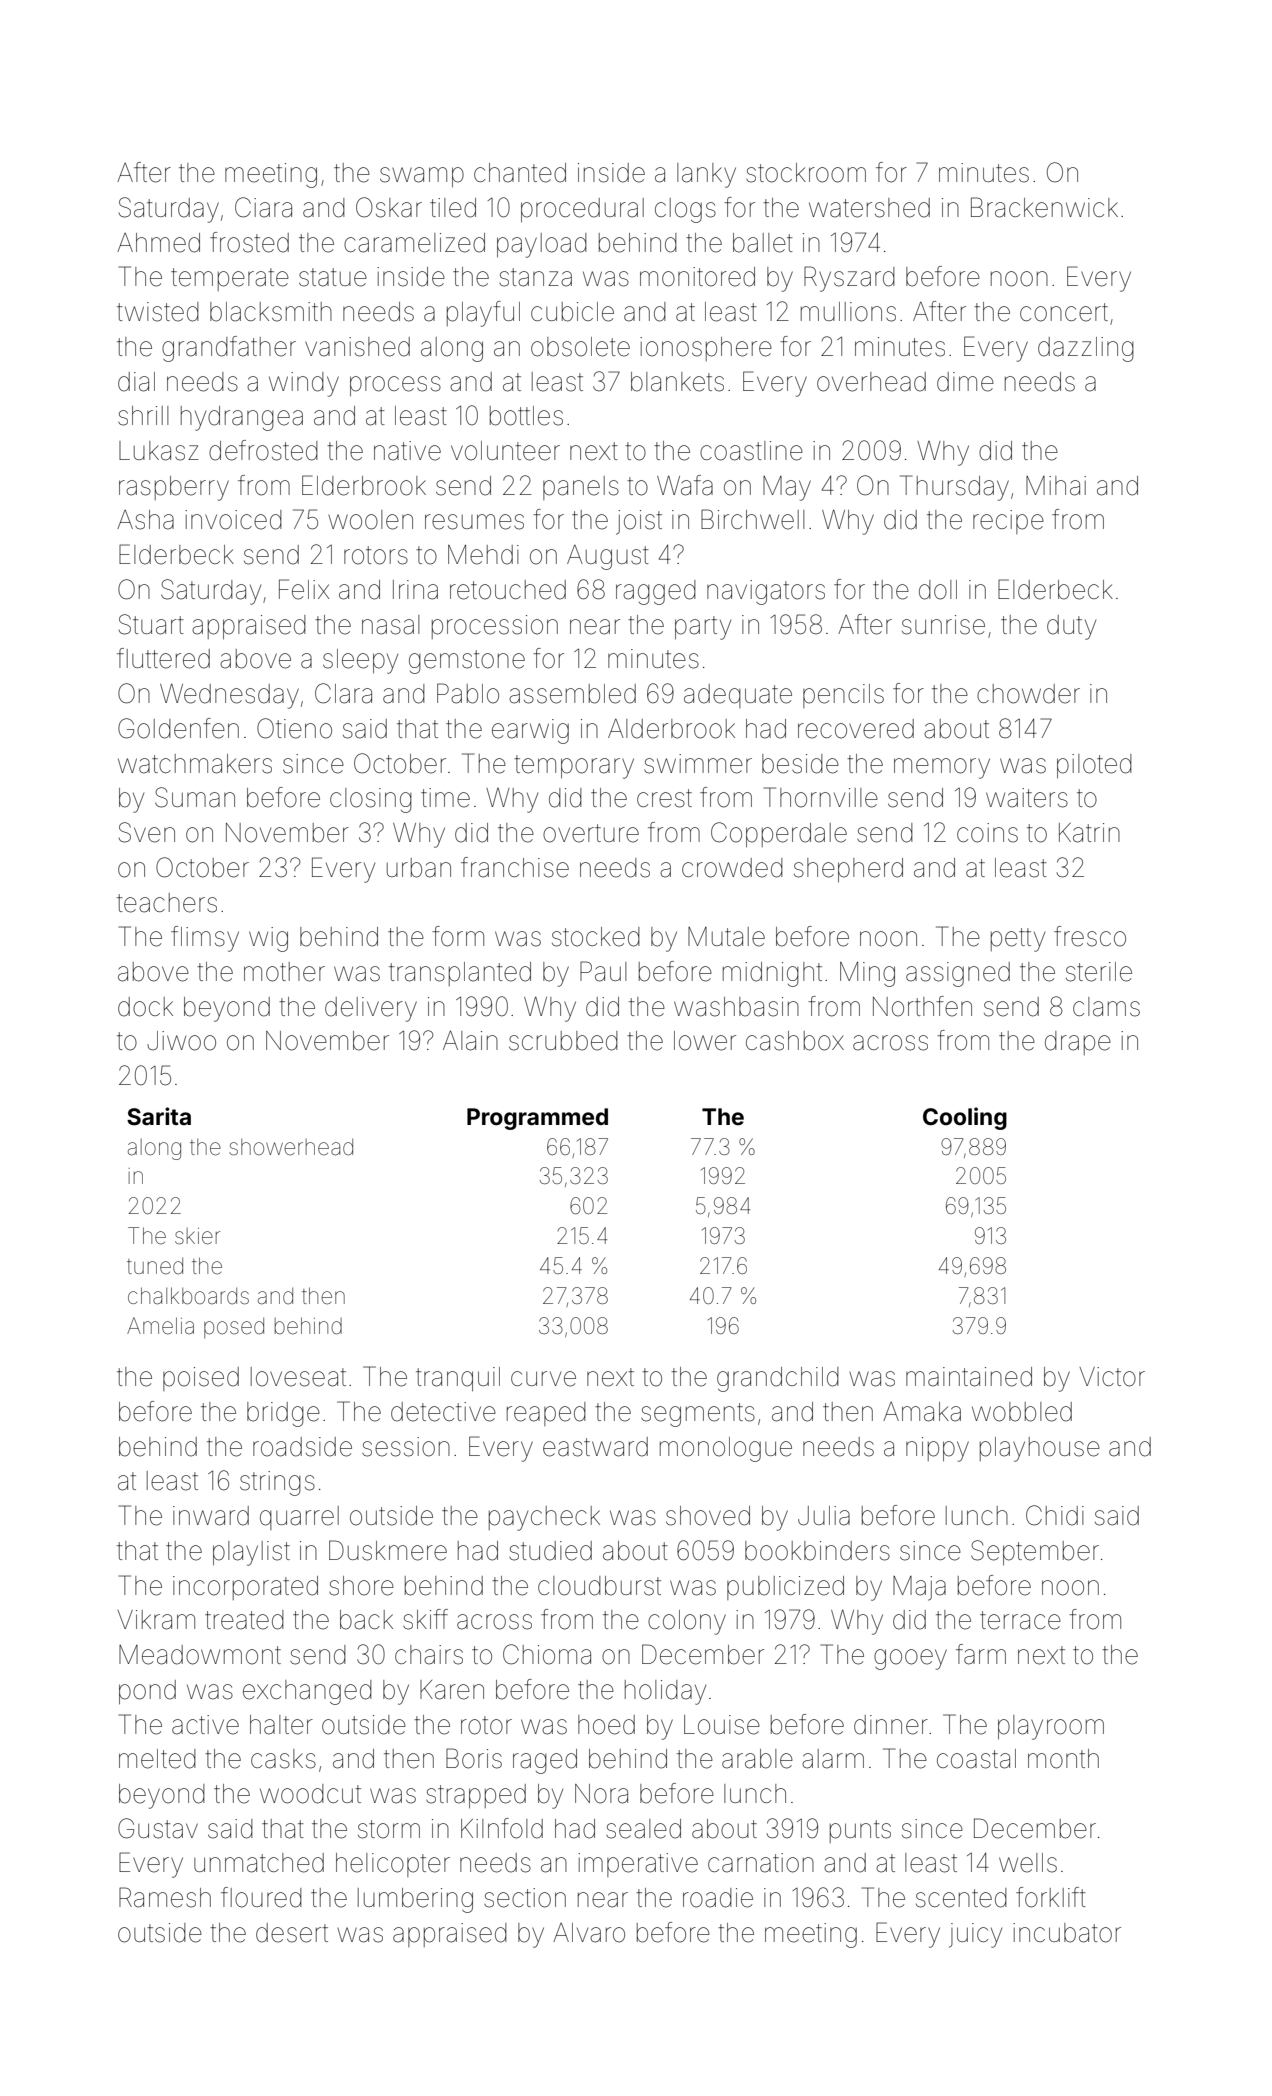 This document has width=1272, height=2096. I want to click on May, so click(787, 488).
